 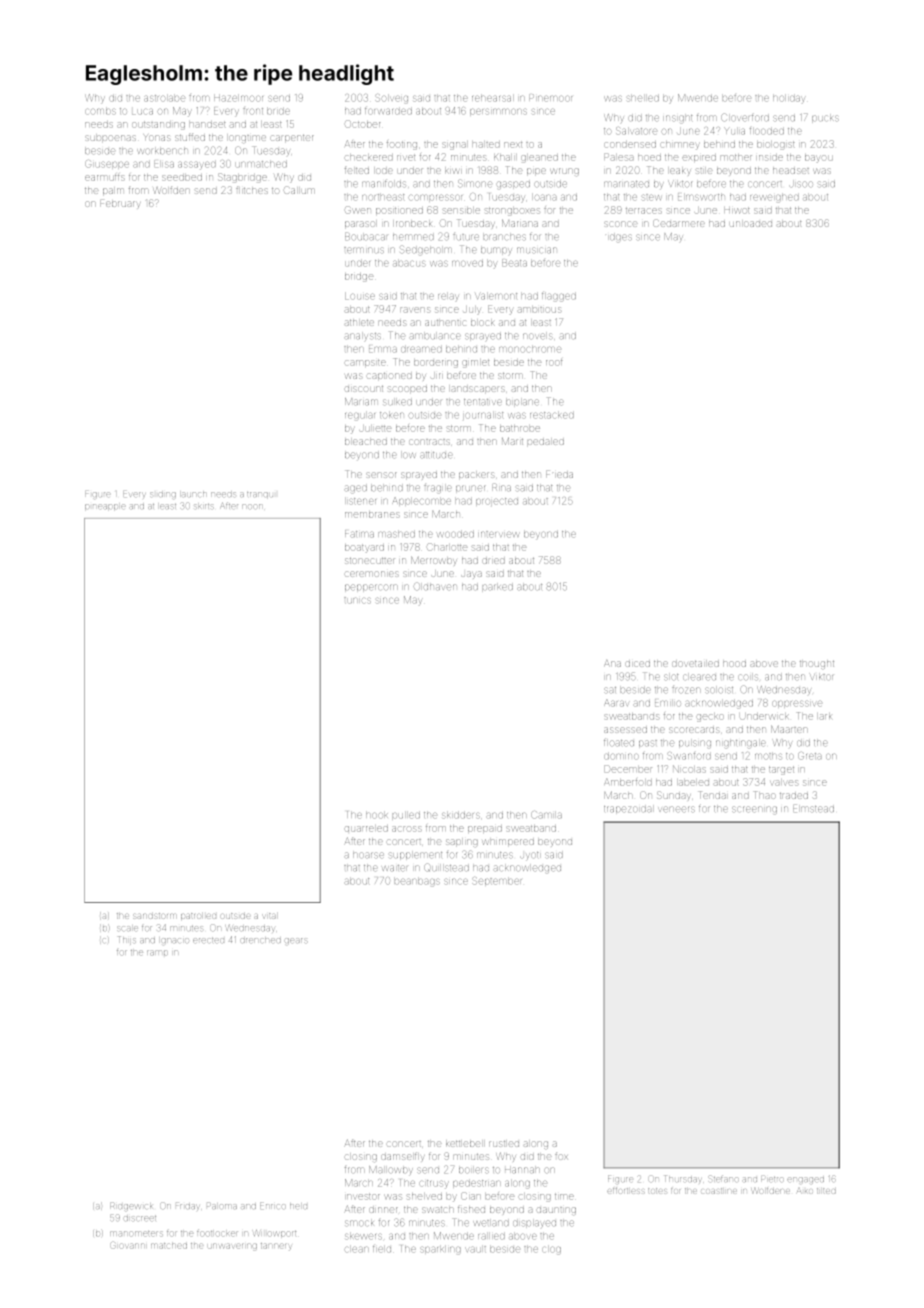 I want to click on seedbed, so click(x=182, y=178).
